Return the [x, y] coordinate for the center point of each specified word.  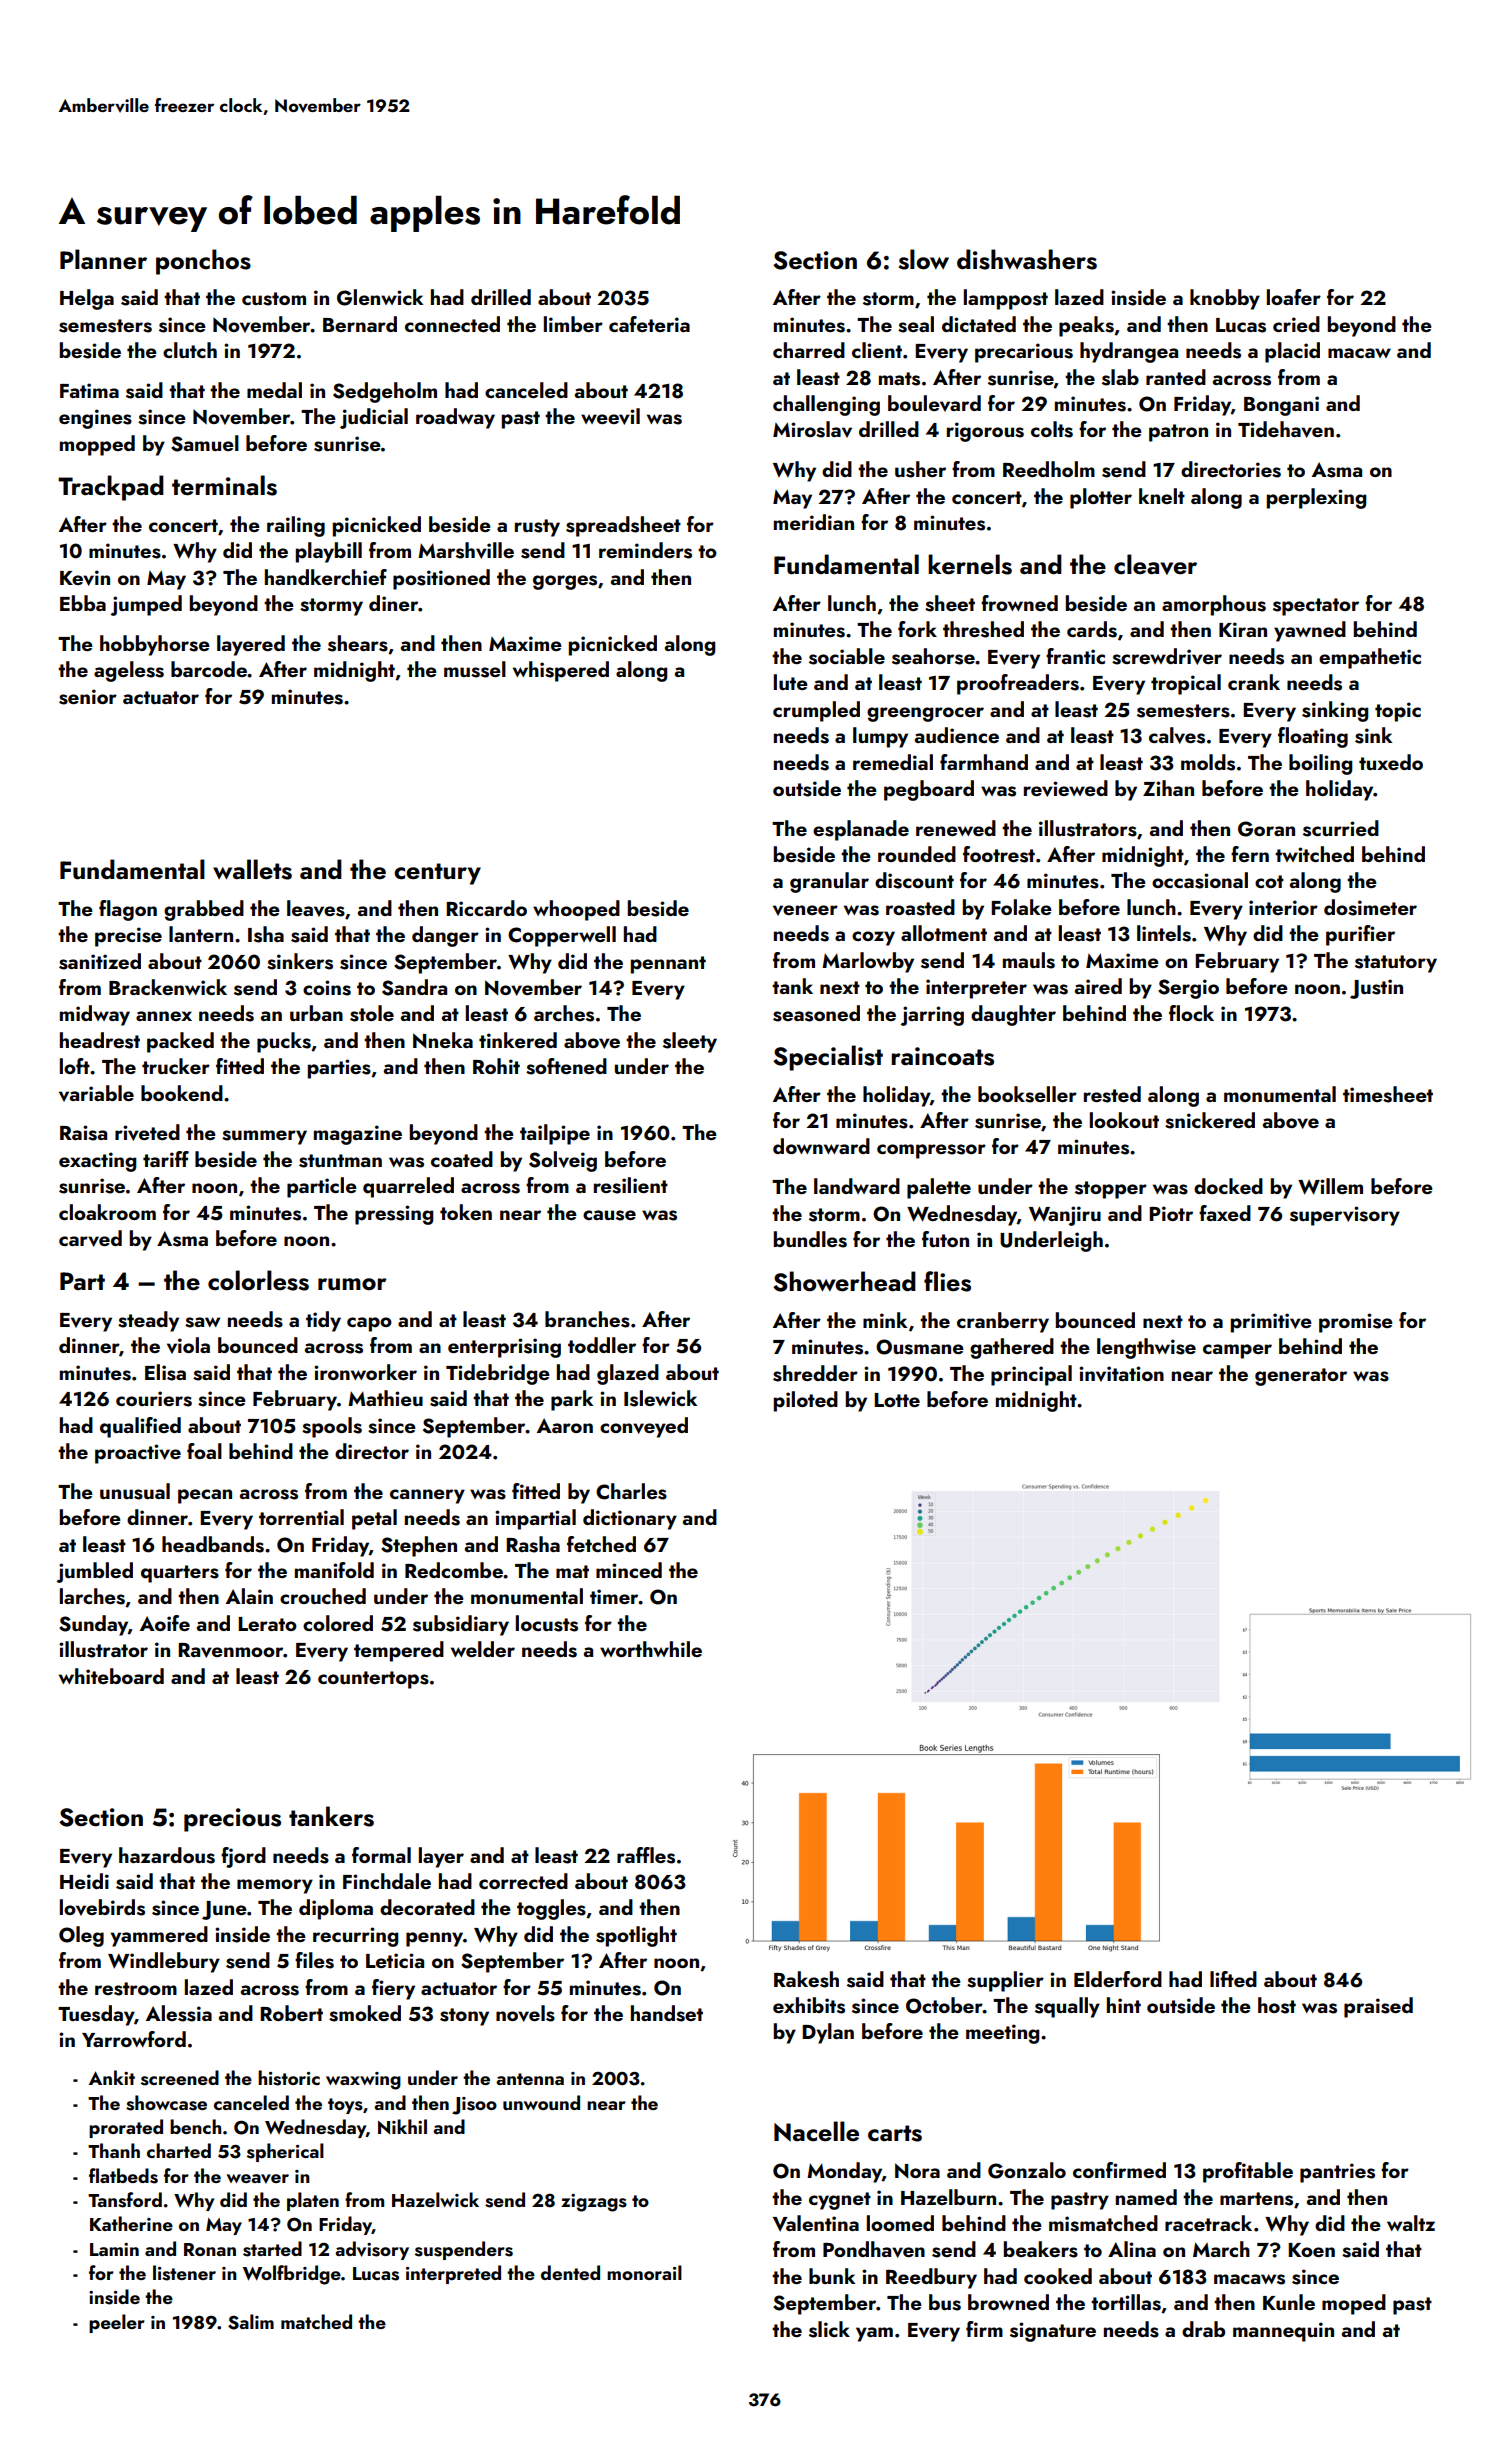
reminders [645, 550]
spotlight [636, 1936]
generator [1301, 1377]
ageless [129, 671]
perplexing [1316, 498]
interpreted [453, 2274]
